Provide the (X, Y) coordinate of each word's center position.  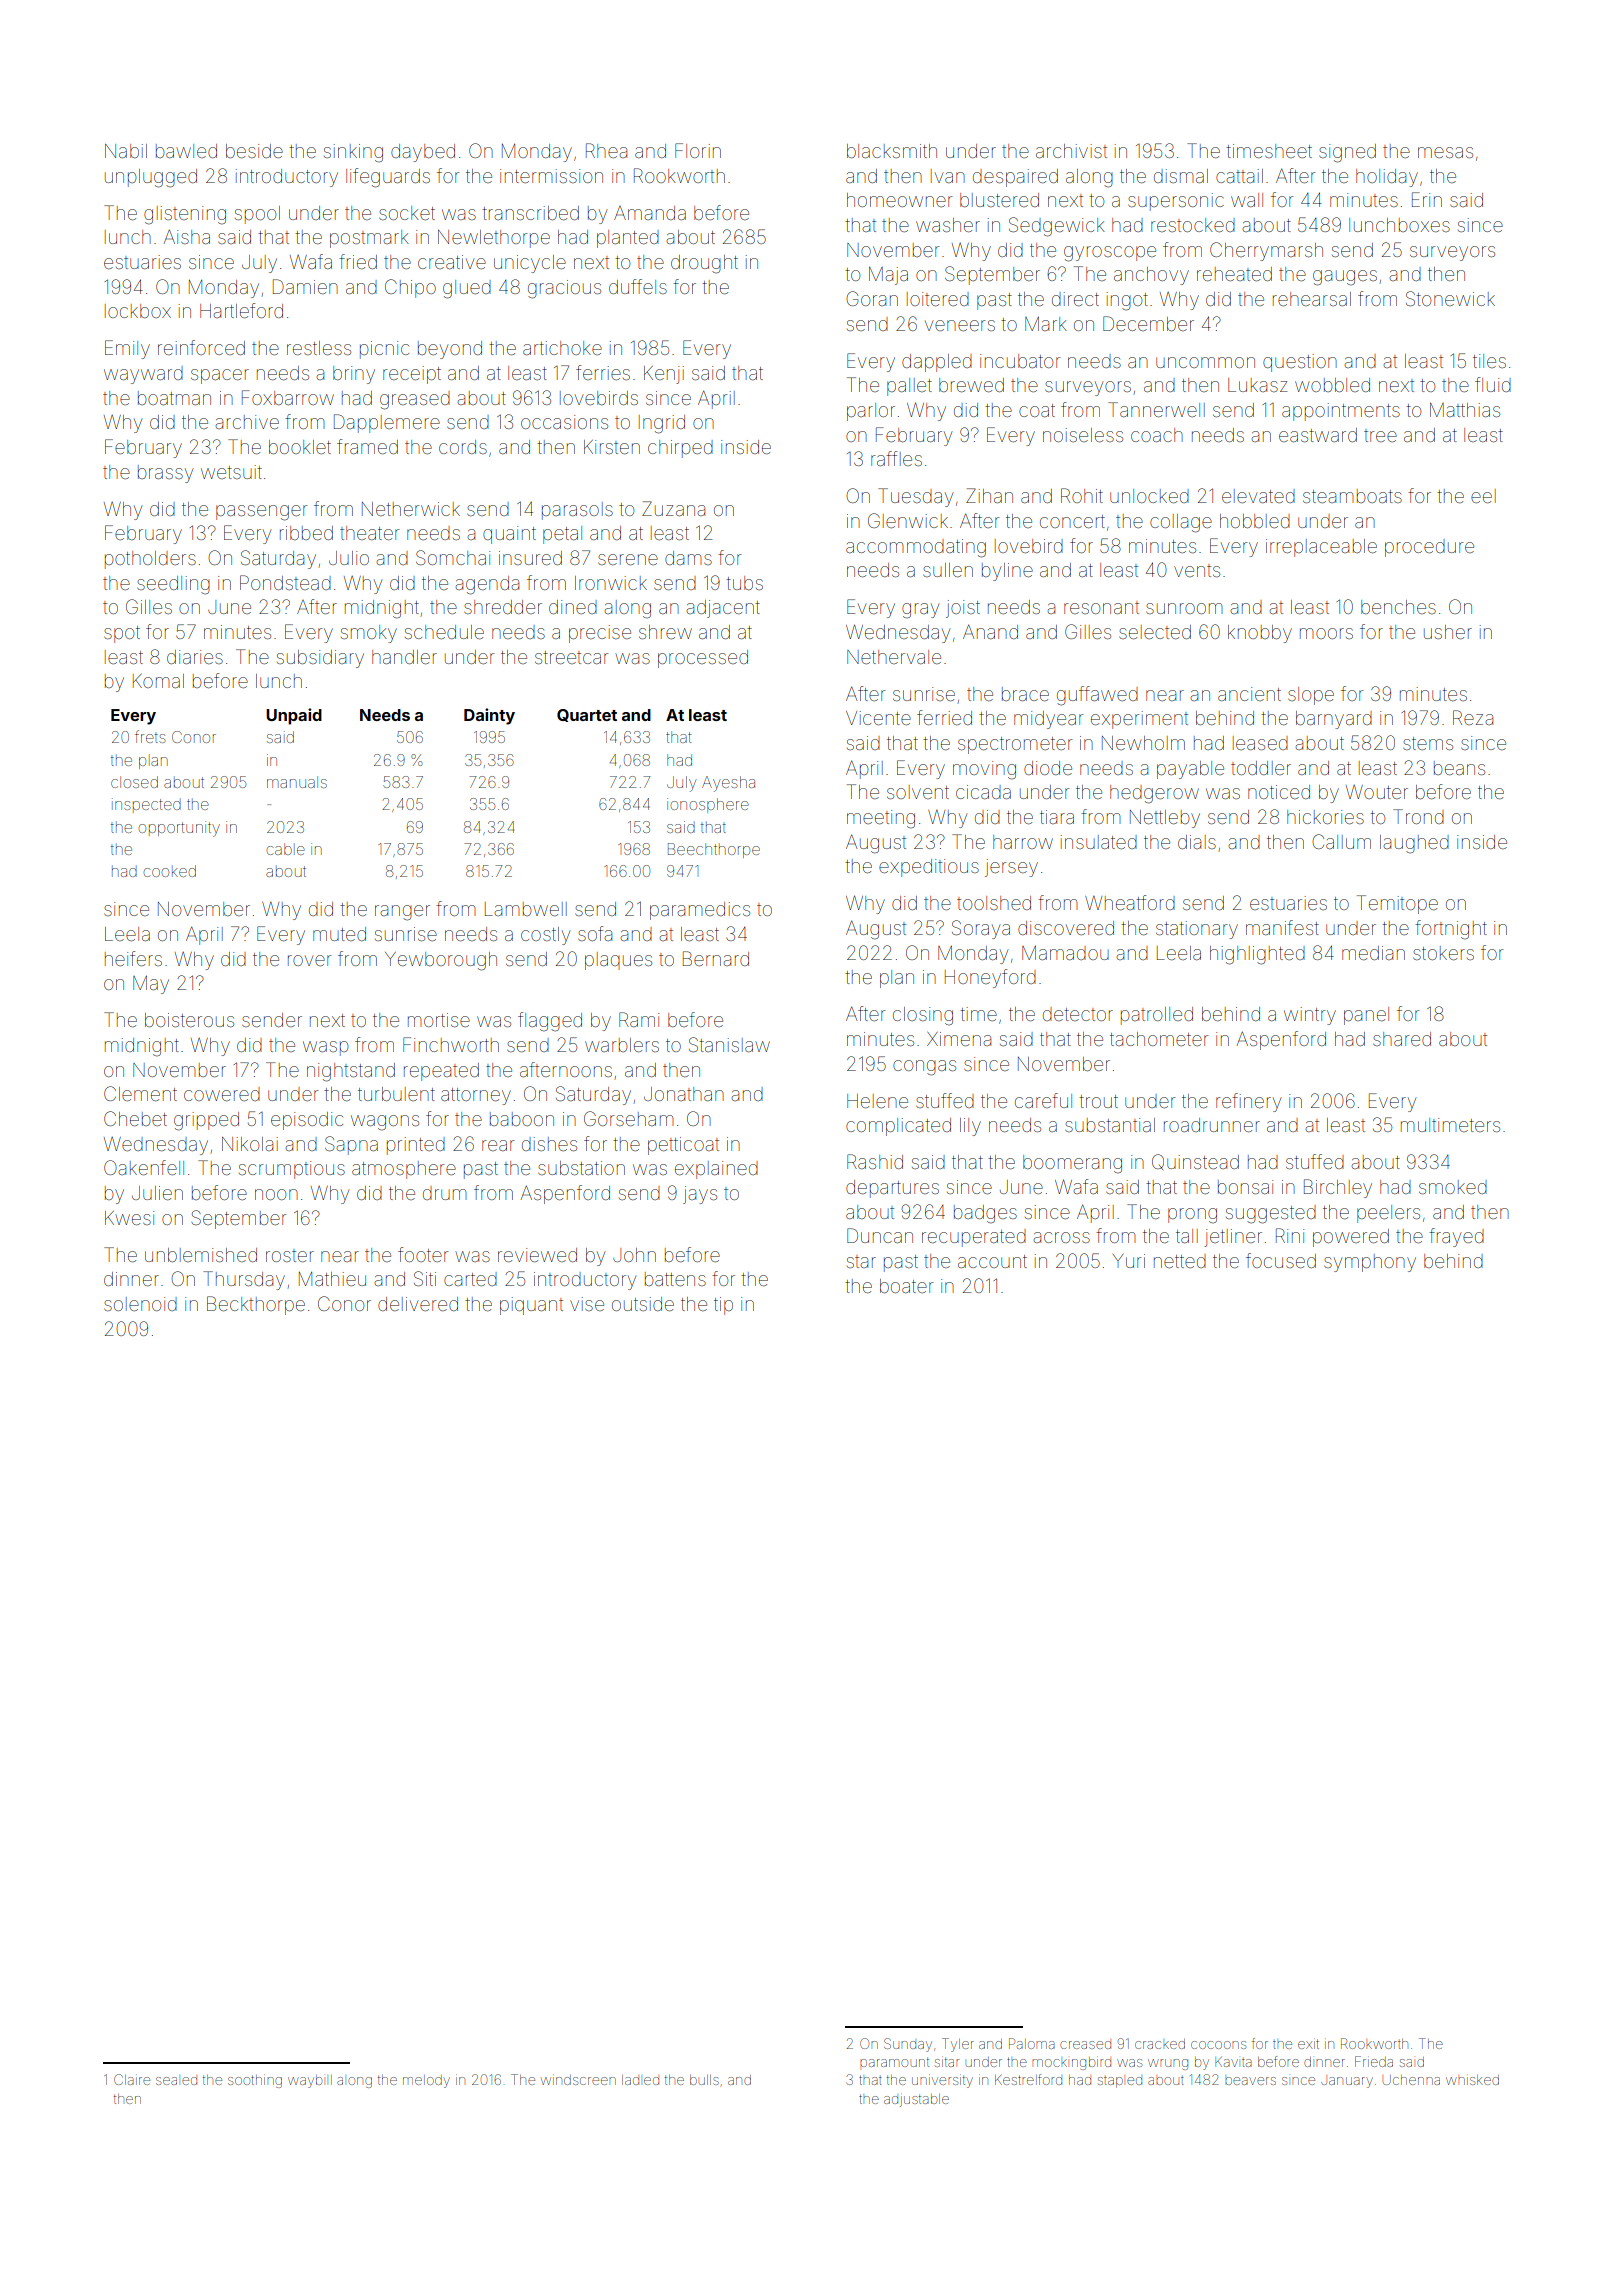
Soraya (981, 929)
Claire (132, 2079)
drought (704, 264)
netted (1180, 1261)
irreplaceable (1321, 548)
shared (1402, 1039)
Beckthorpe (256, 1305)
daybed (423, 153)
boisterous (189, 1020)
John (634, 1255)
